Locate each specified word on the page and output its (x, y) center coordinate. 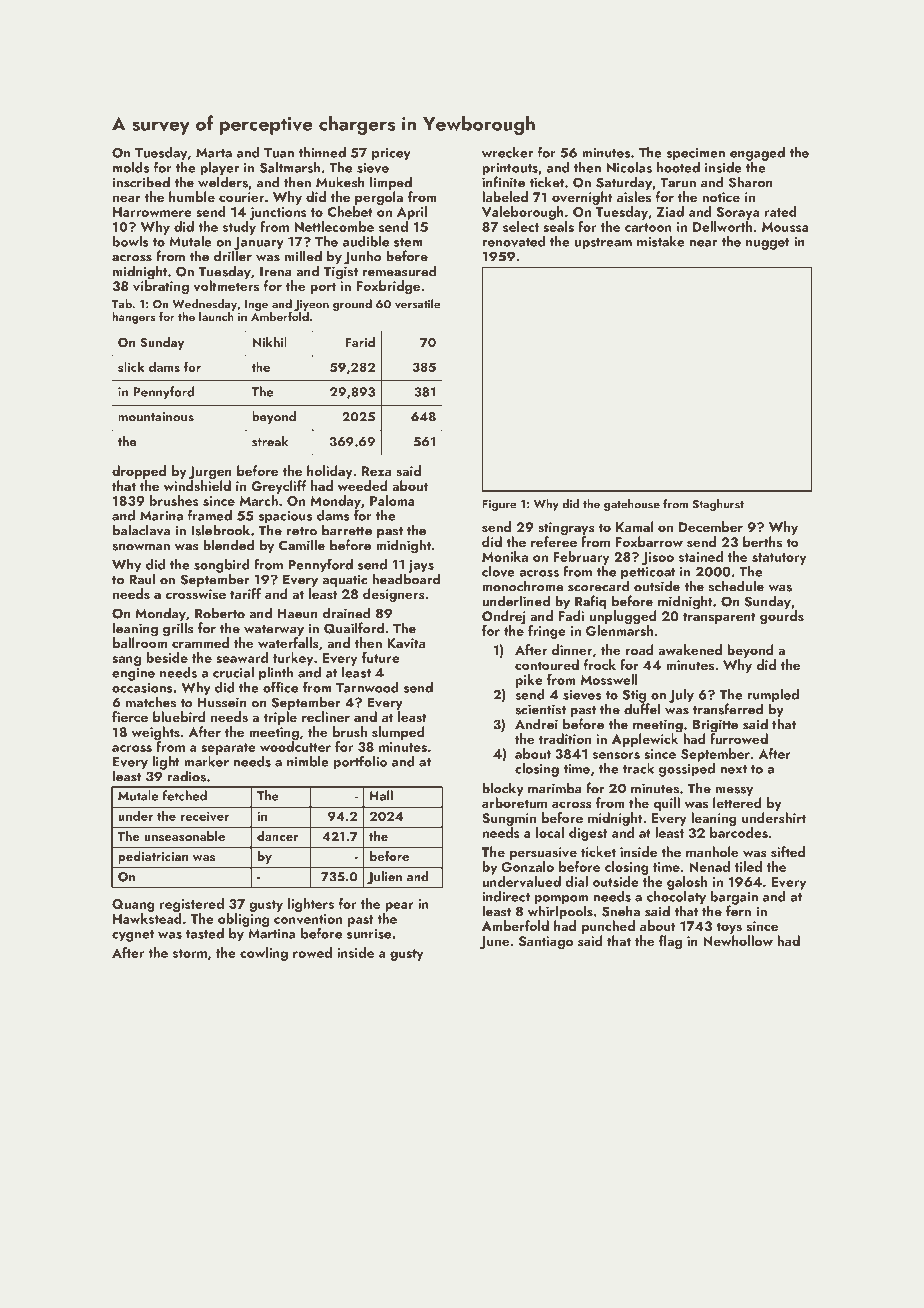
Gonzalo (527, 866)
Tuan (279, 153)
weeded (363, 485)
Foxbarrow (649, 541)
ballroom (140, 642)
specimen (696, 154)
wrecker (507, 152)
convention (308, 919)
